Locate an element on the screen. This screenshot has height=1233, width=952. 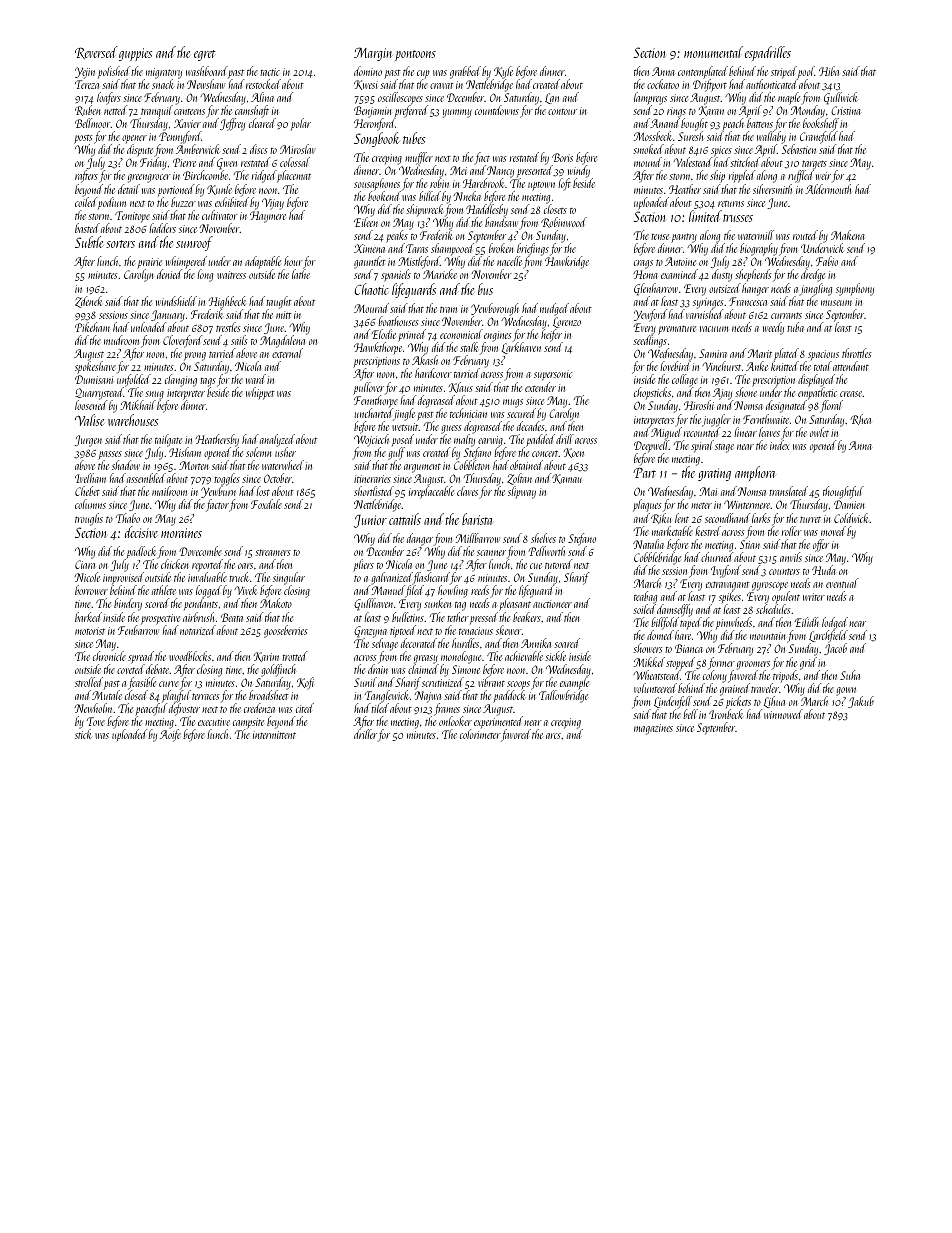
Yejin is located at coordinates (85, 73).
